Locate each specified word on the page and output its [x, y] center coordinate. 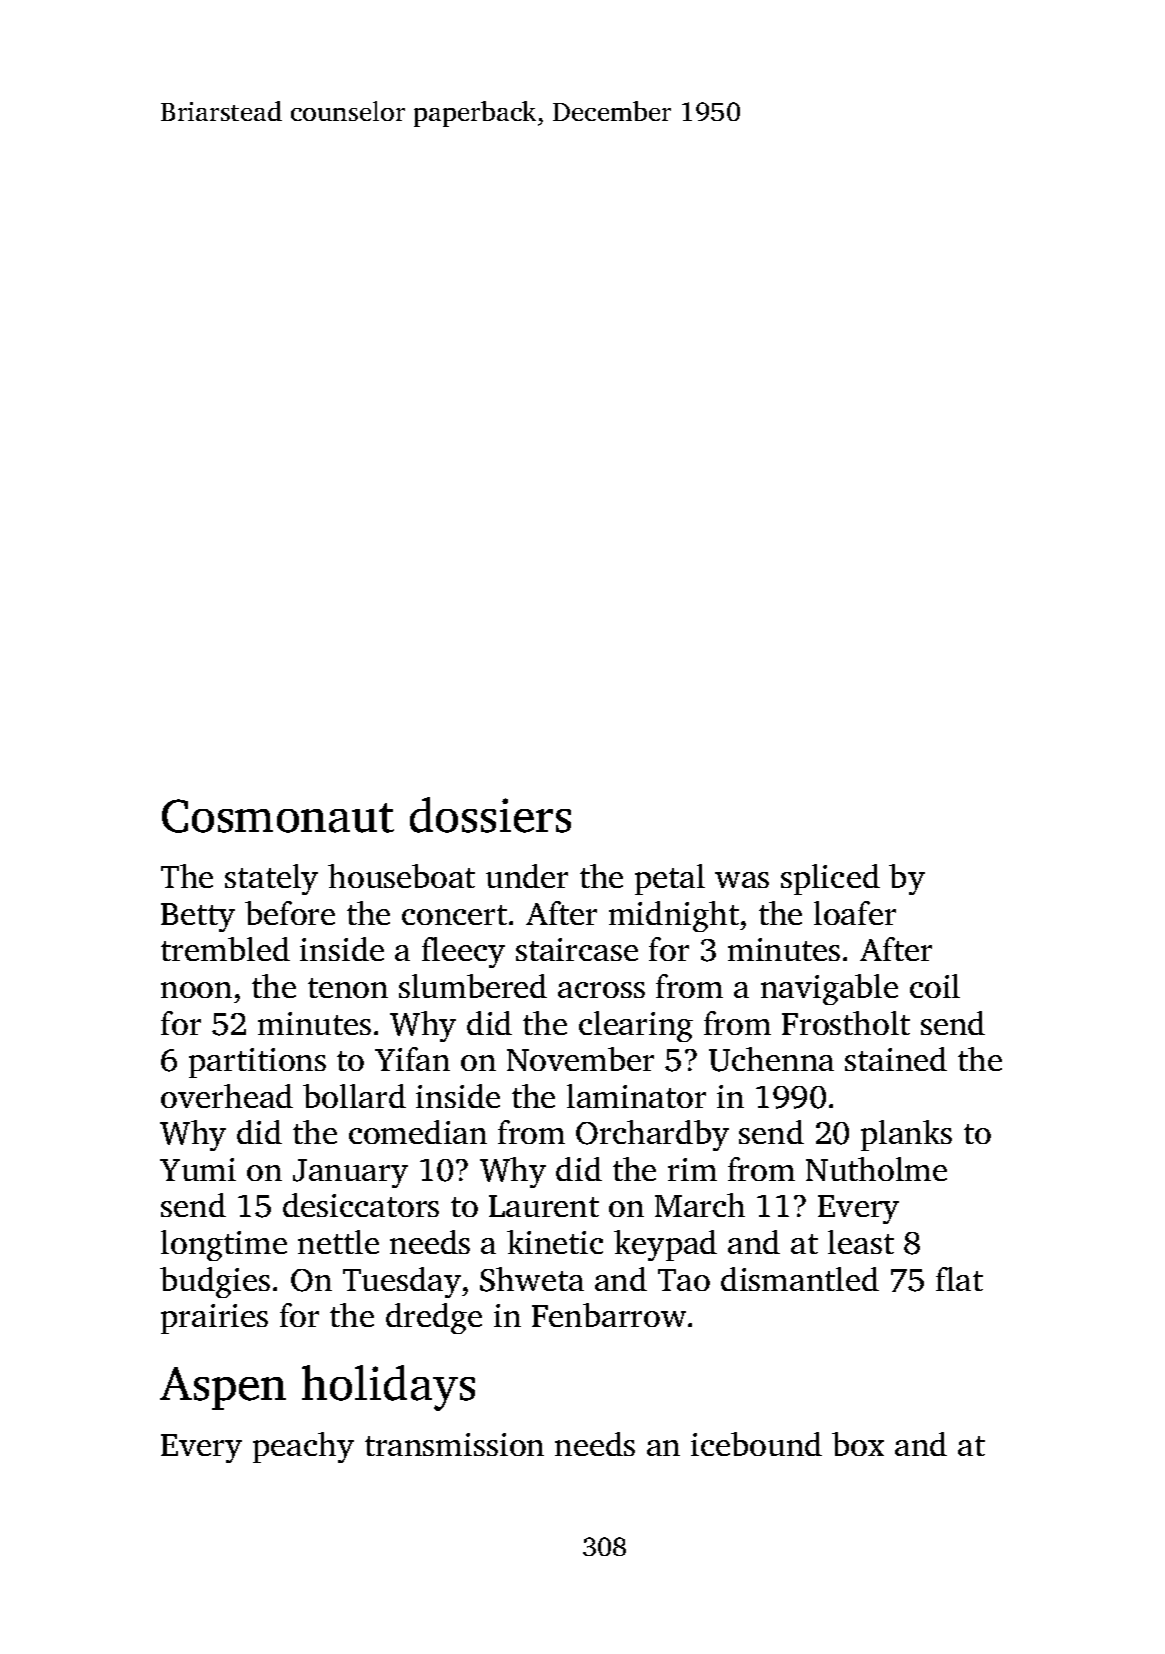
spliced [830, 879]
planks [906, 1135]
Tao [684, 1280]
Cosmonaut [278, 816]
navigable [829, 989]
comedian [418, 1132]
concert [454, 915]
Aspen [223, 1388]
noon [196, 990]
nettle [338, 1242]
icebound [756, 1444]
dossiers [490, 815]
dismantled [800, 1279]
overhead [227, 1096]
